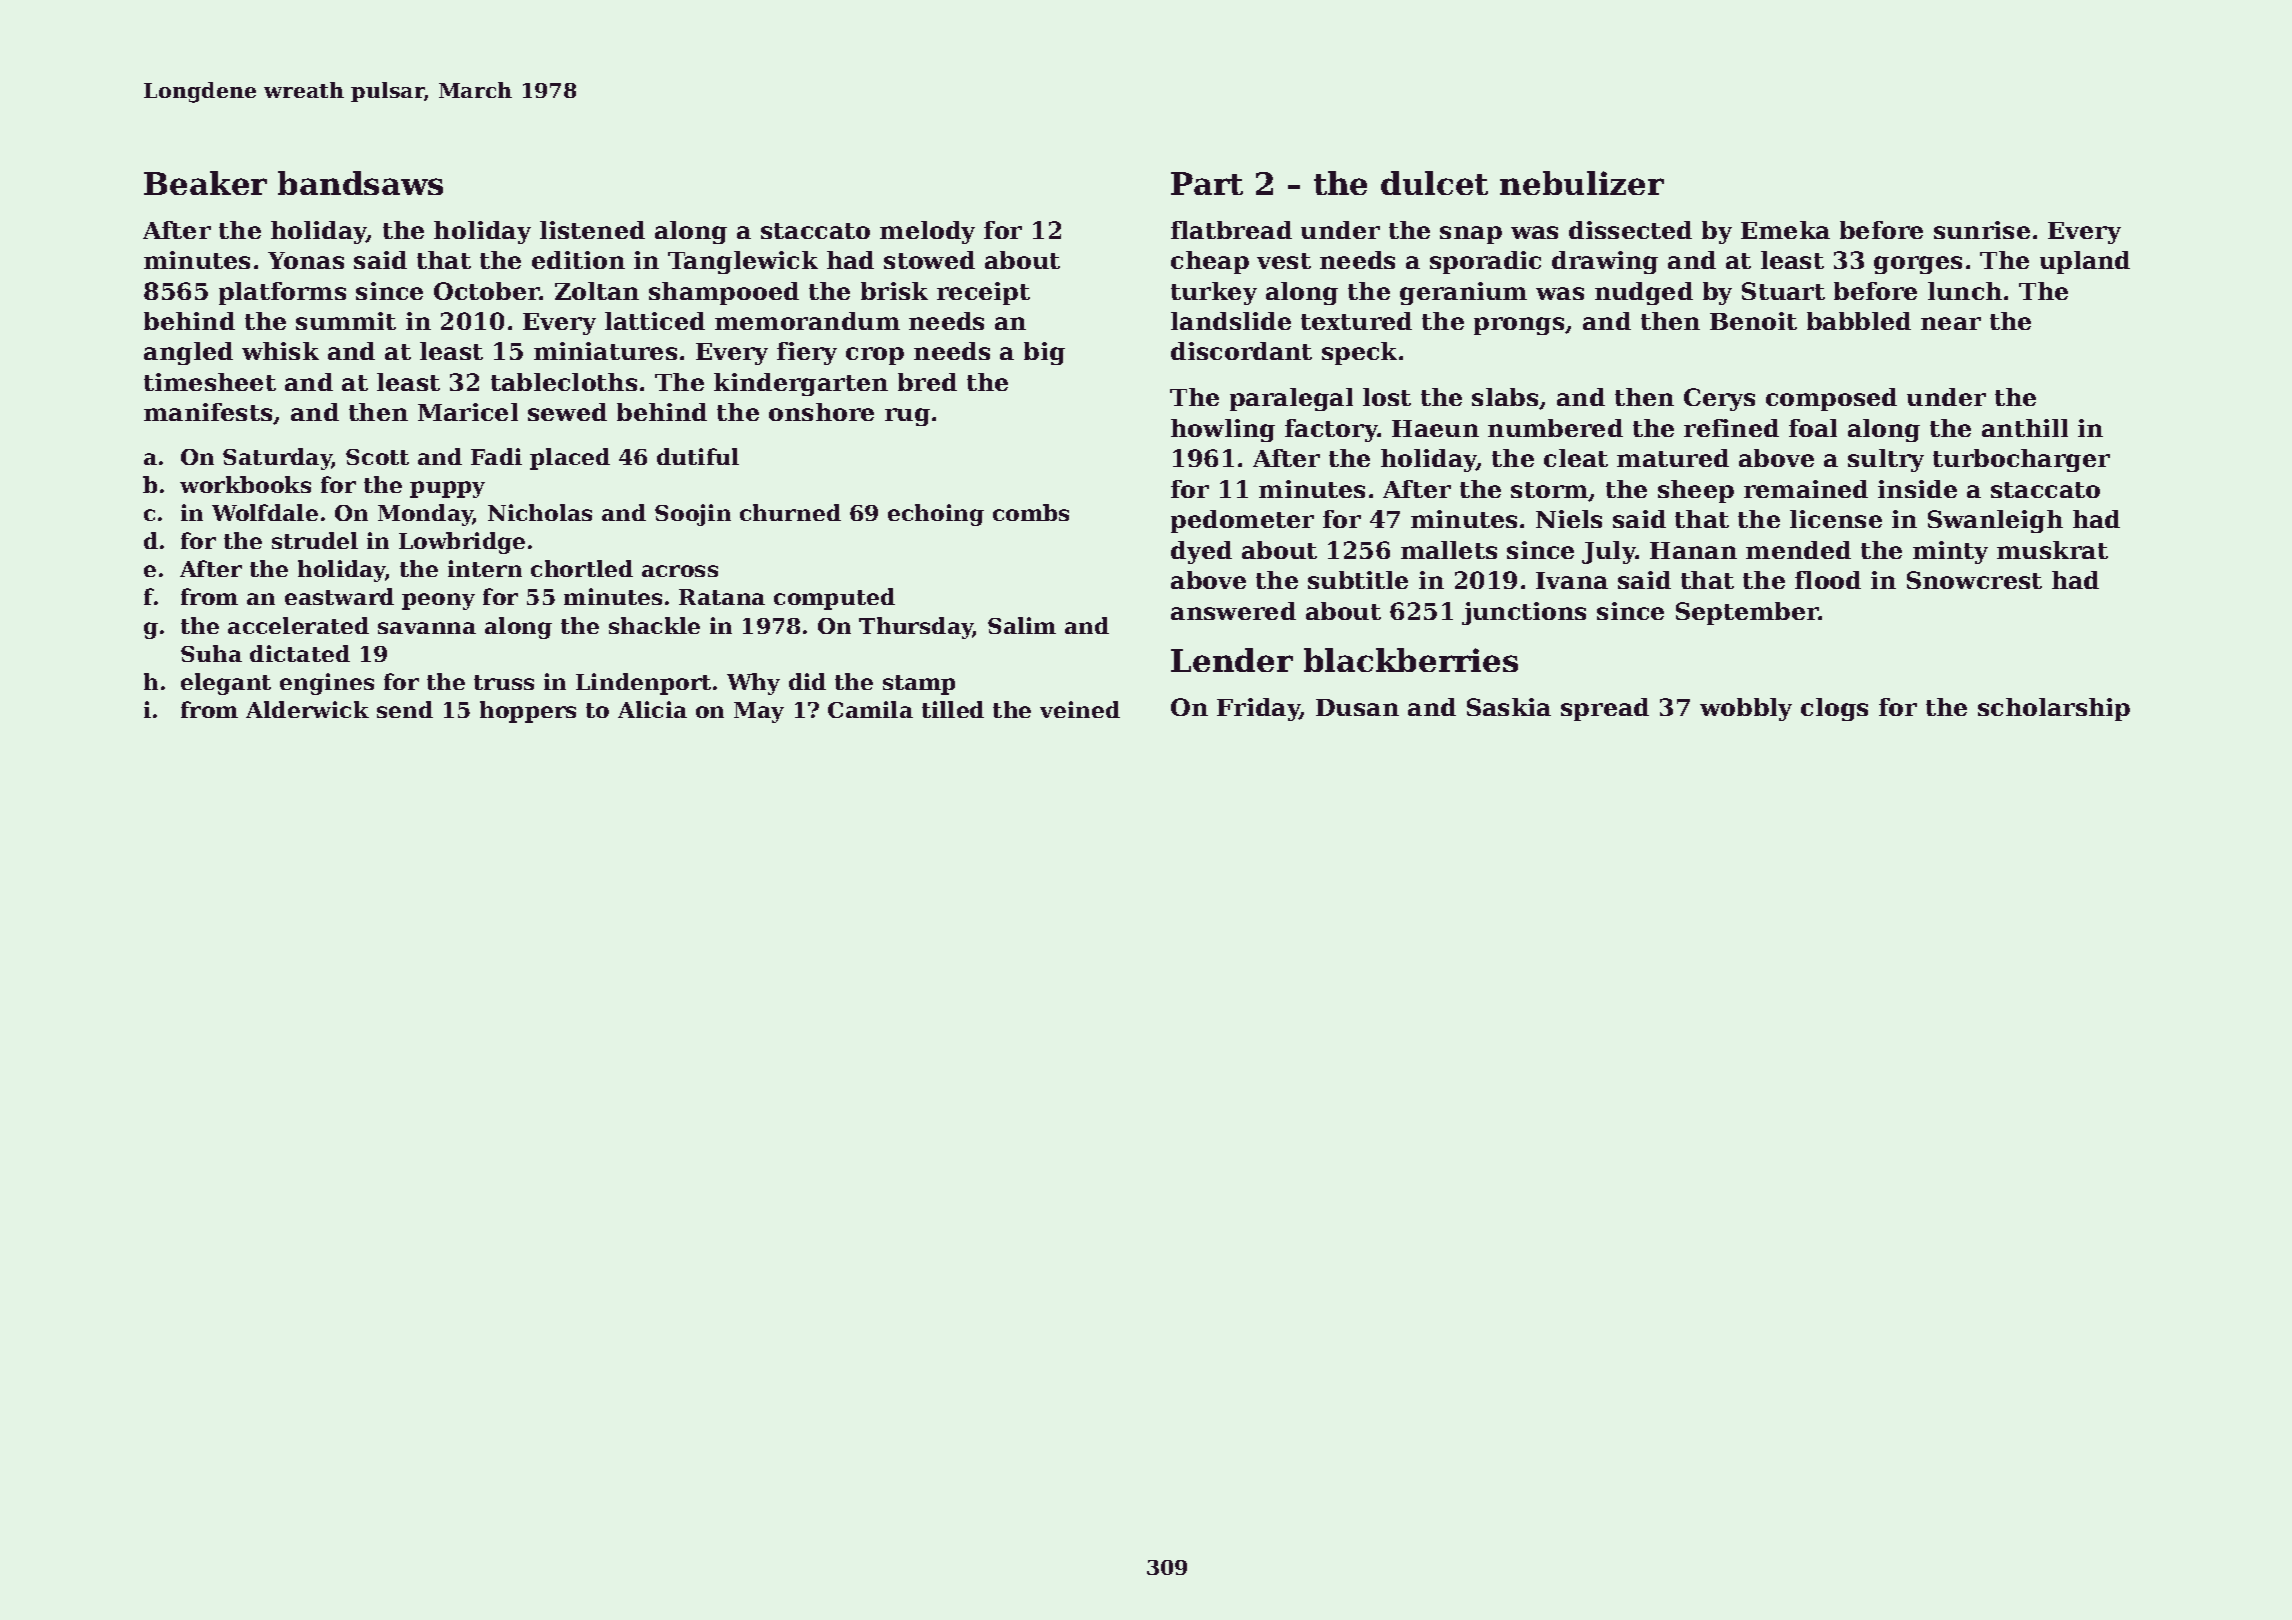 This image has width=2292, height=1620. What do you see at coordinates (1210, 262) in the image?
I see `cheap` at bounding box center [1210, 262].
